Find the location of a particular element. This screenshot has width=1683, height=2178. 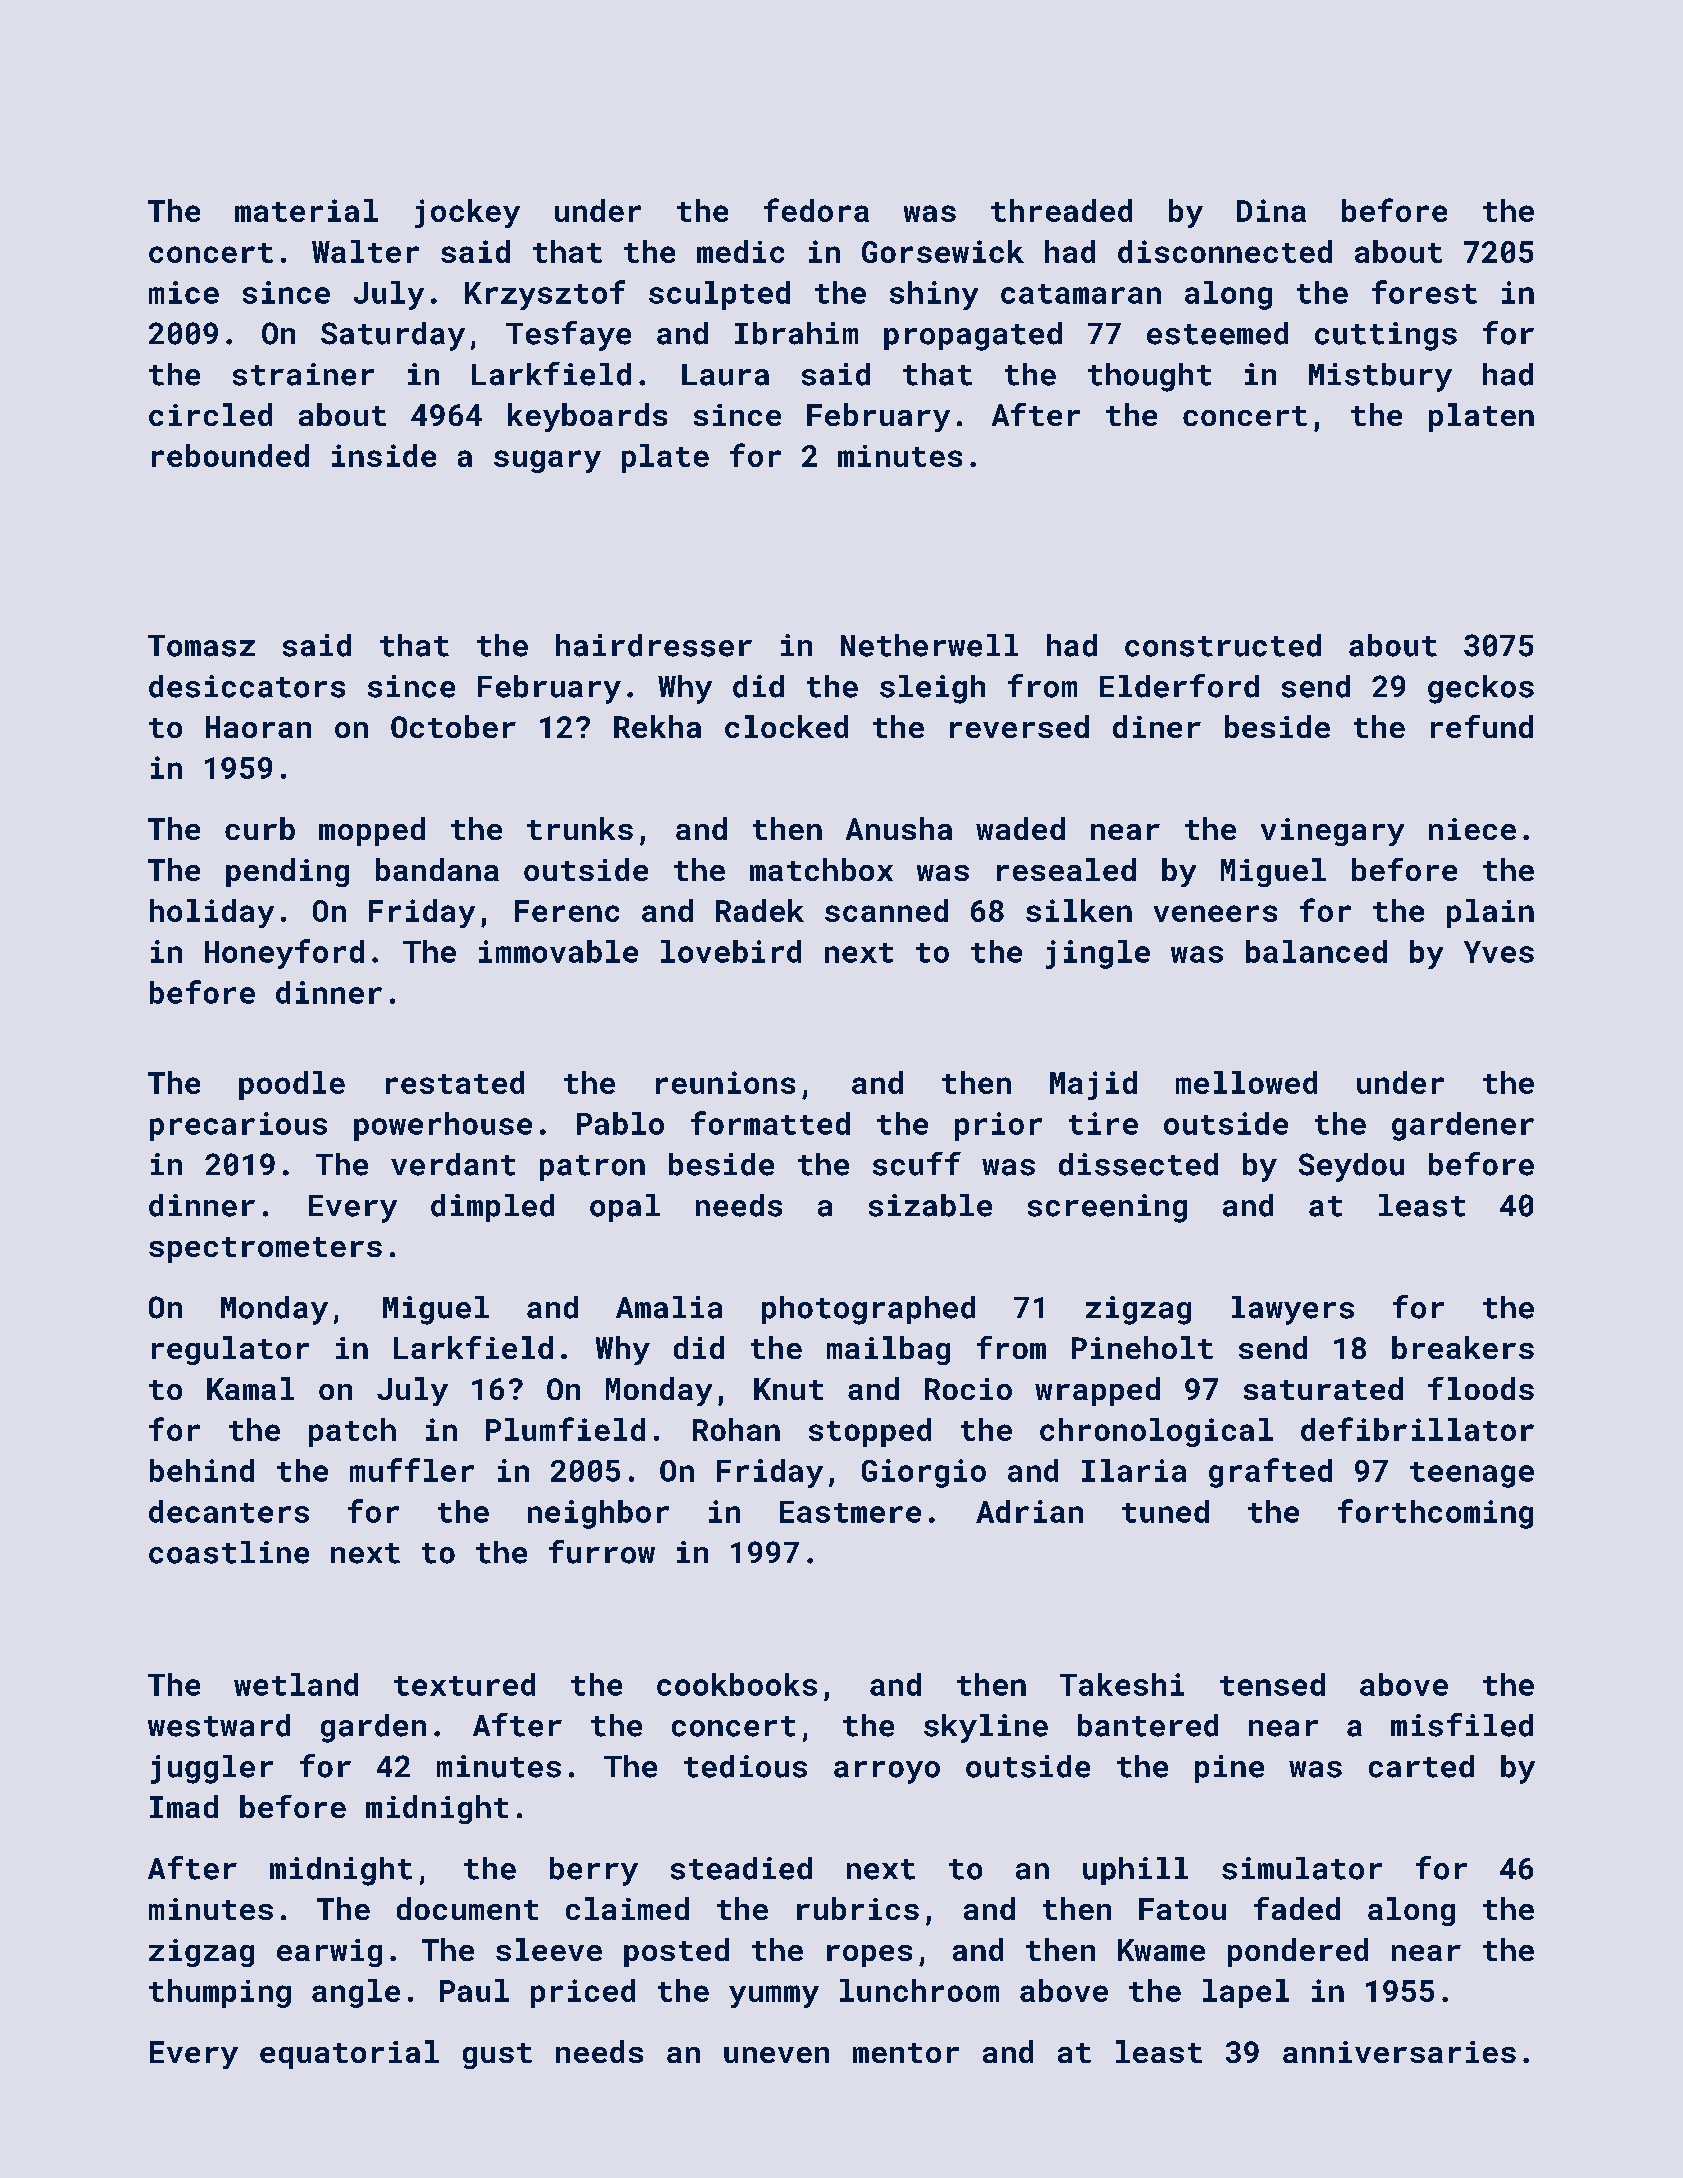

mopped is located at coordinates (372, 831).
